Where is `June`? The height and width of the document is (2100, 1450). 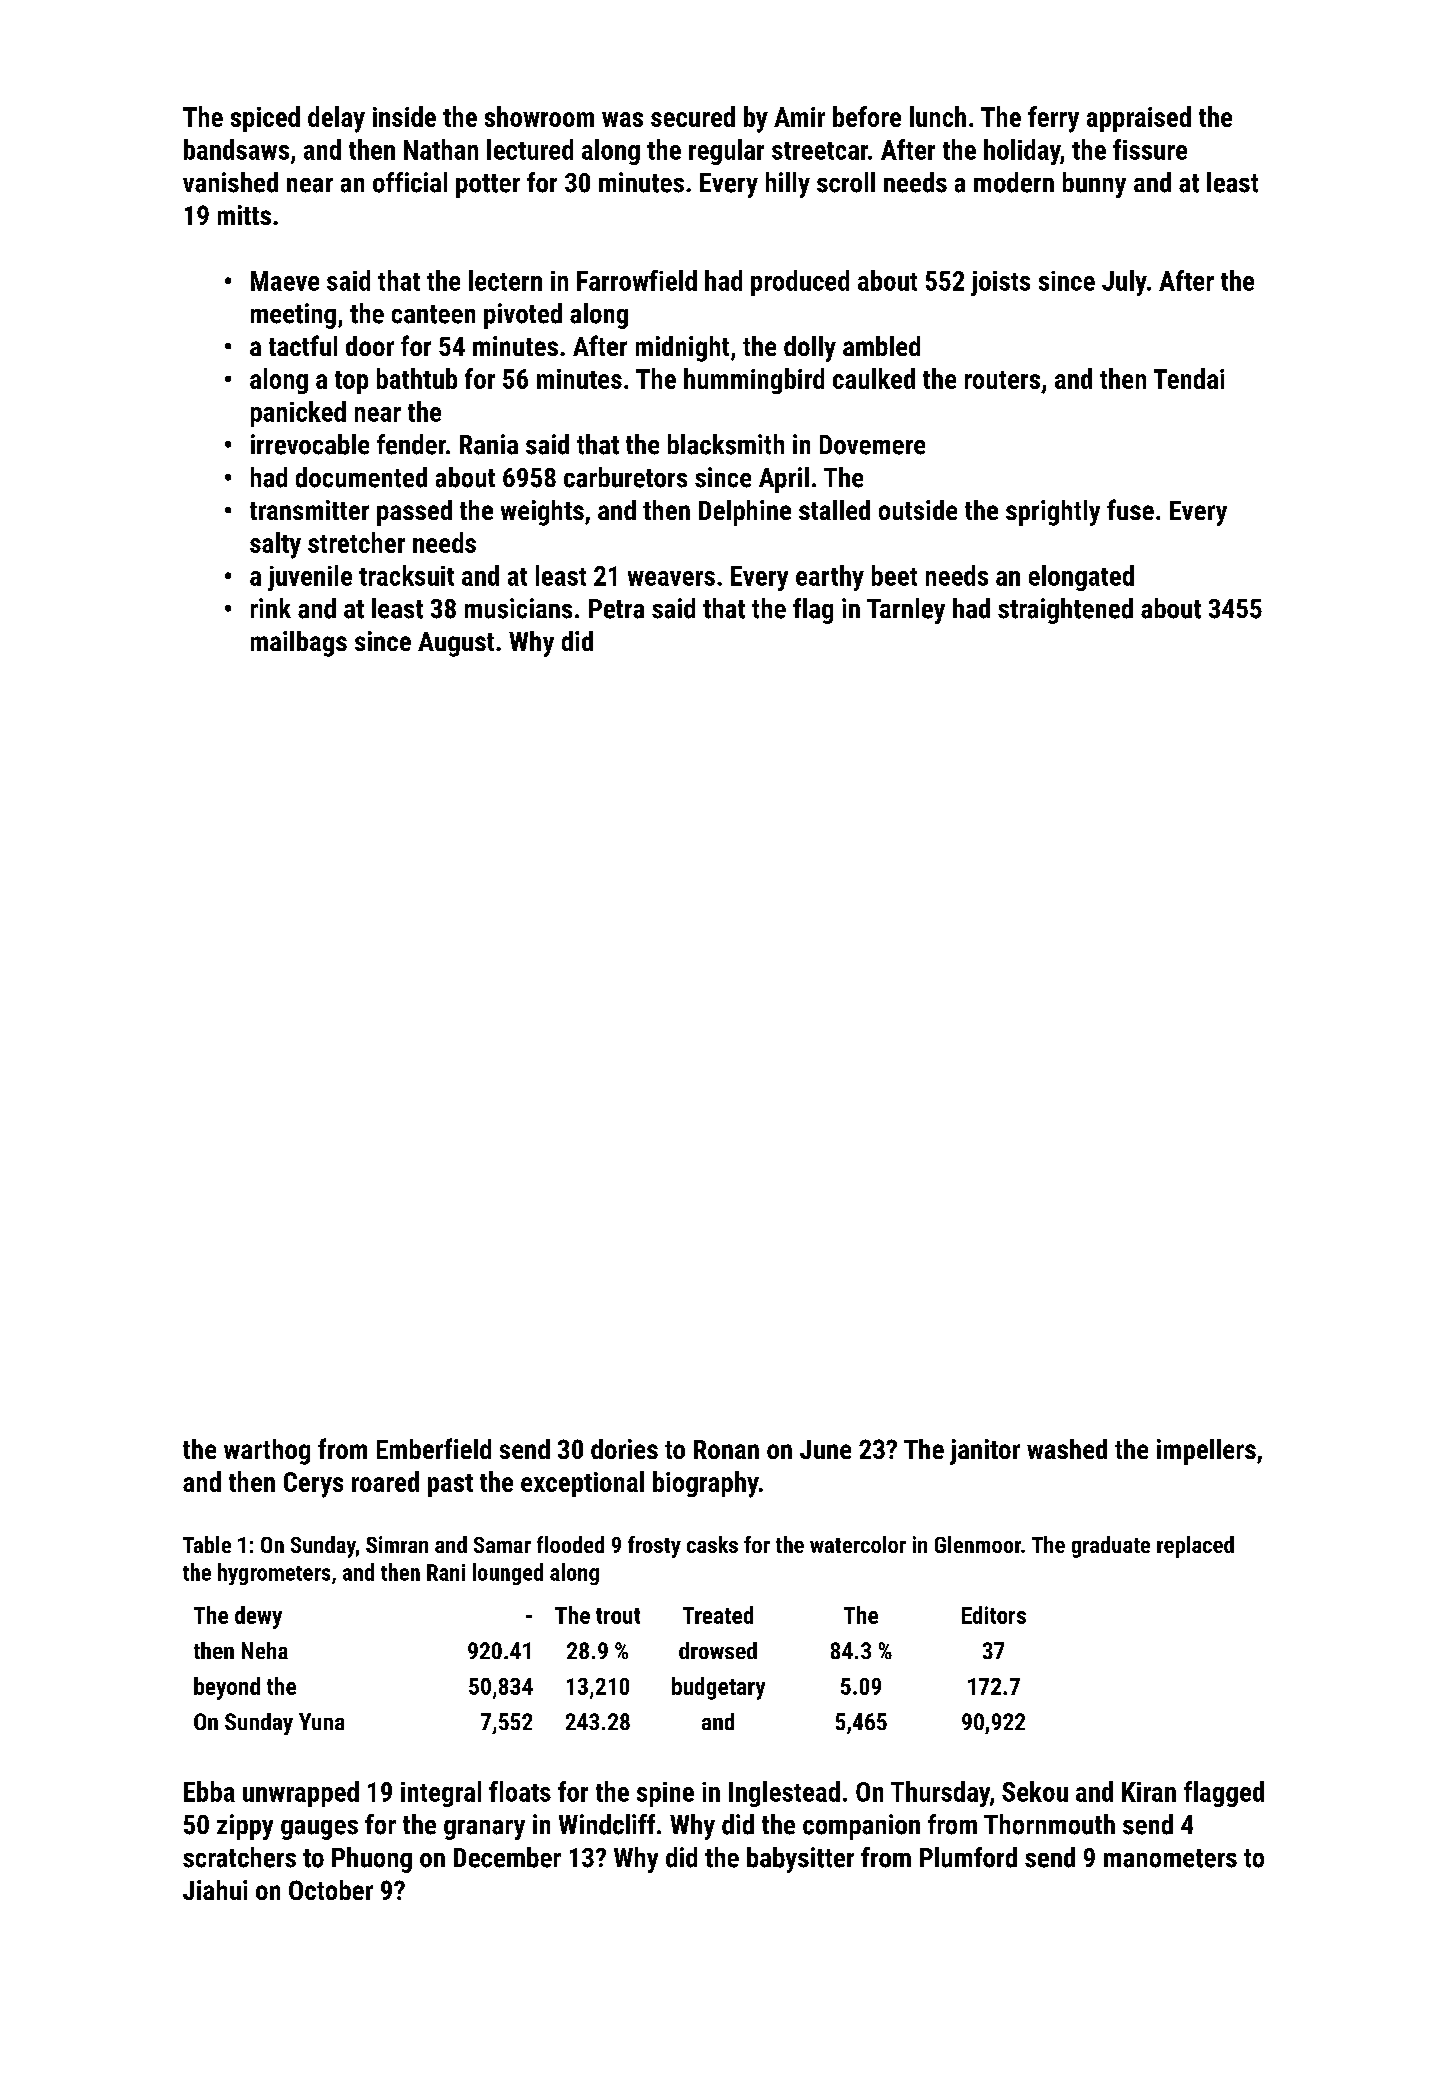 June is located at coordinates (825, 1449).
